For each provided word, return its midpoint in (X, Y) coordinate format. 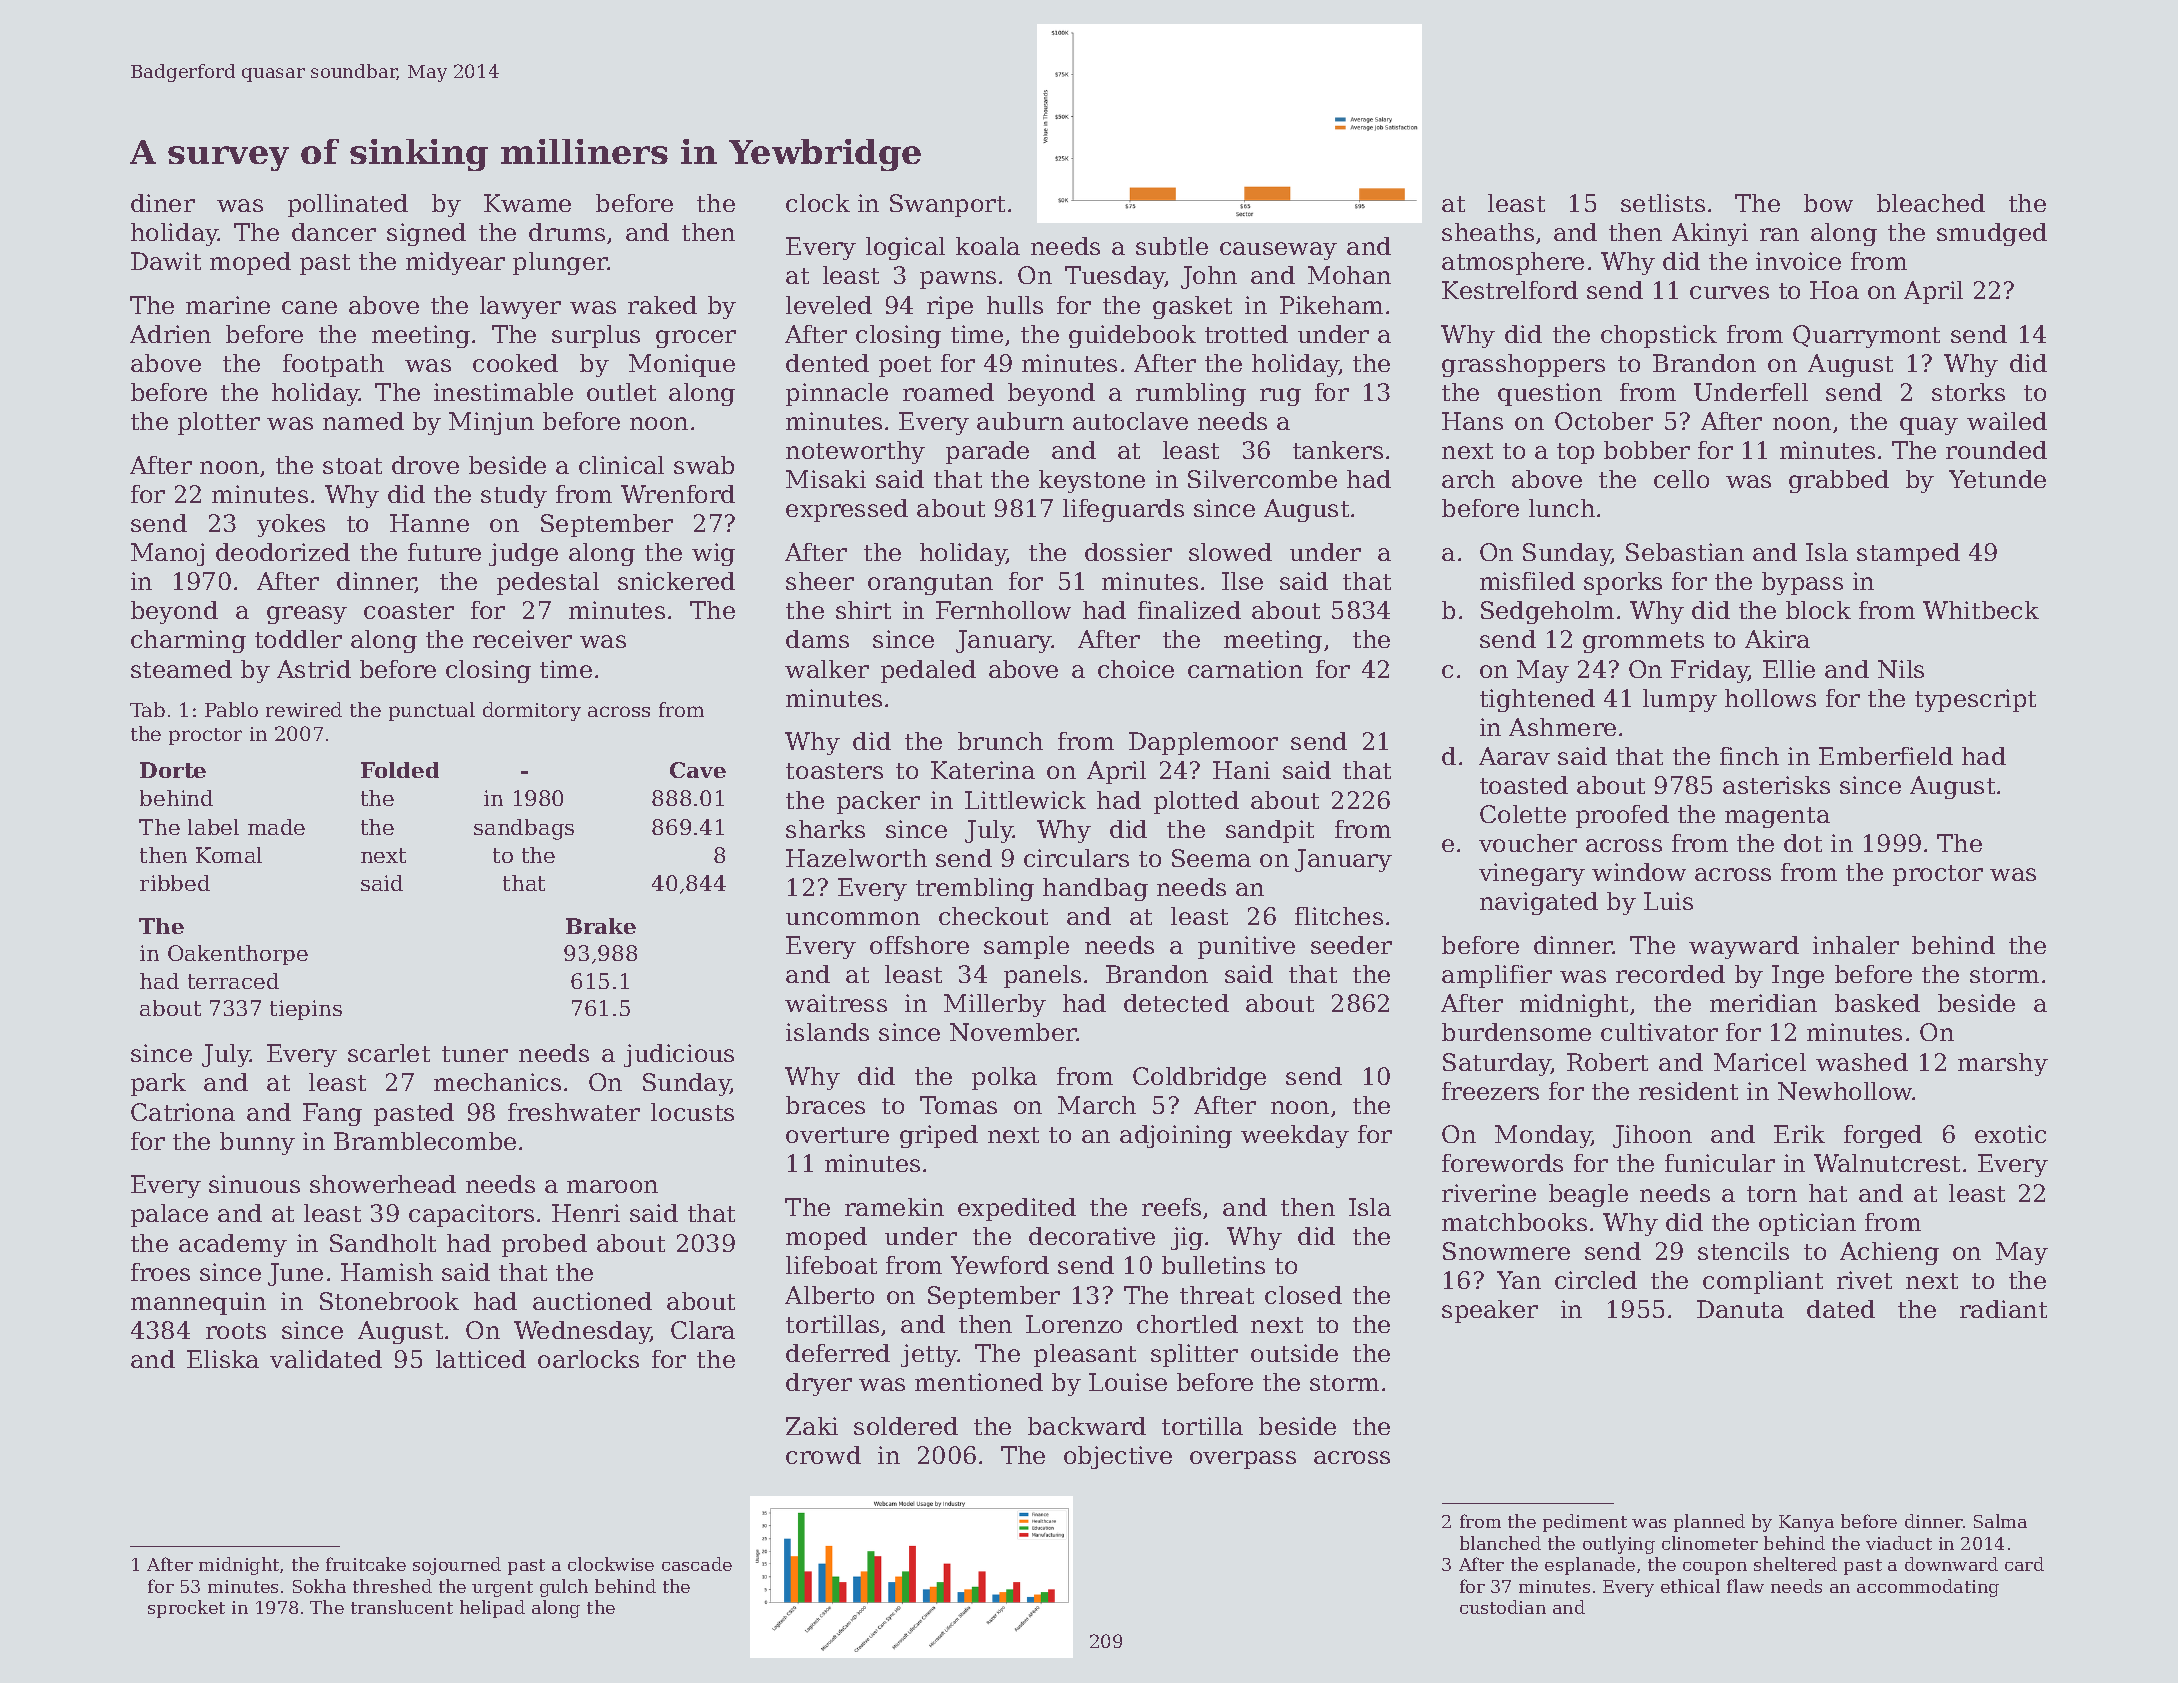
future (444, 552)
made (276, 827)
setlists (1663, 203)
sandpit (1270, 831)
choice (1136, 669)
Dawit (166, 261)
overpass (1243, 1460)
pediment (1585, 1523)
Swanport (947, 205)
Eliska (223, 1359)
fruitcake (366, 1564)
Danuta (1740, 1309)
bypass (1802, 583)
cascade (697, 1564)
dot (1803, 843)
